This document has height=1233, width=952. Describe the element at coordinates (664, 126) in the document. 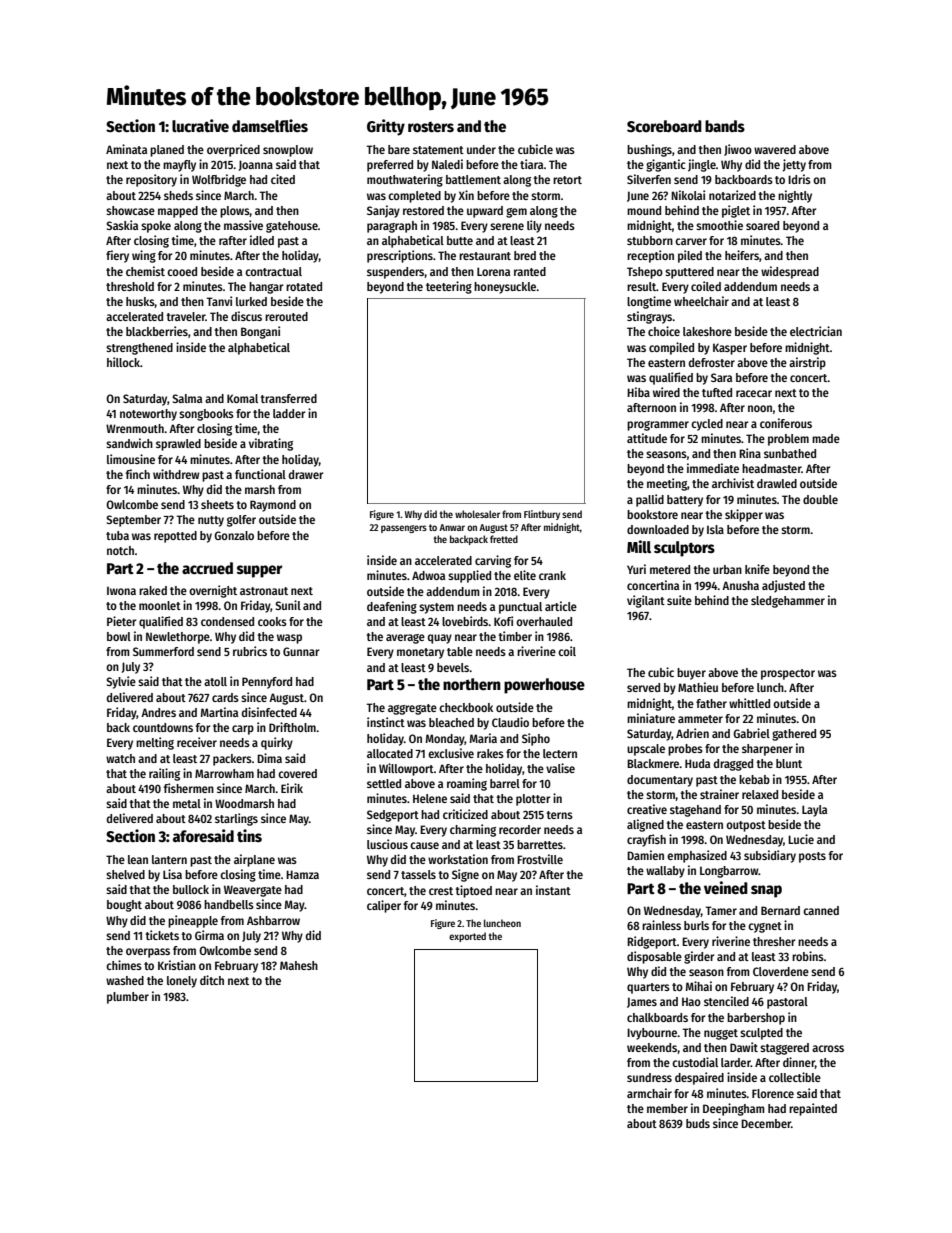

I see `Scoreboard` at that location.
